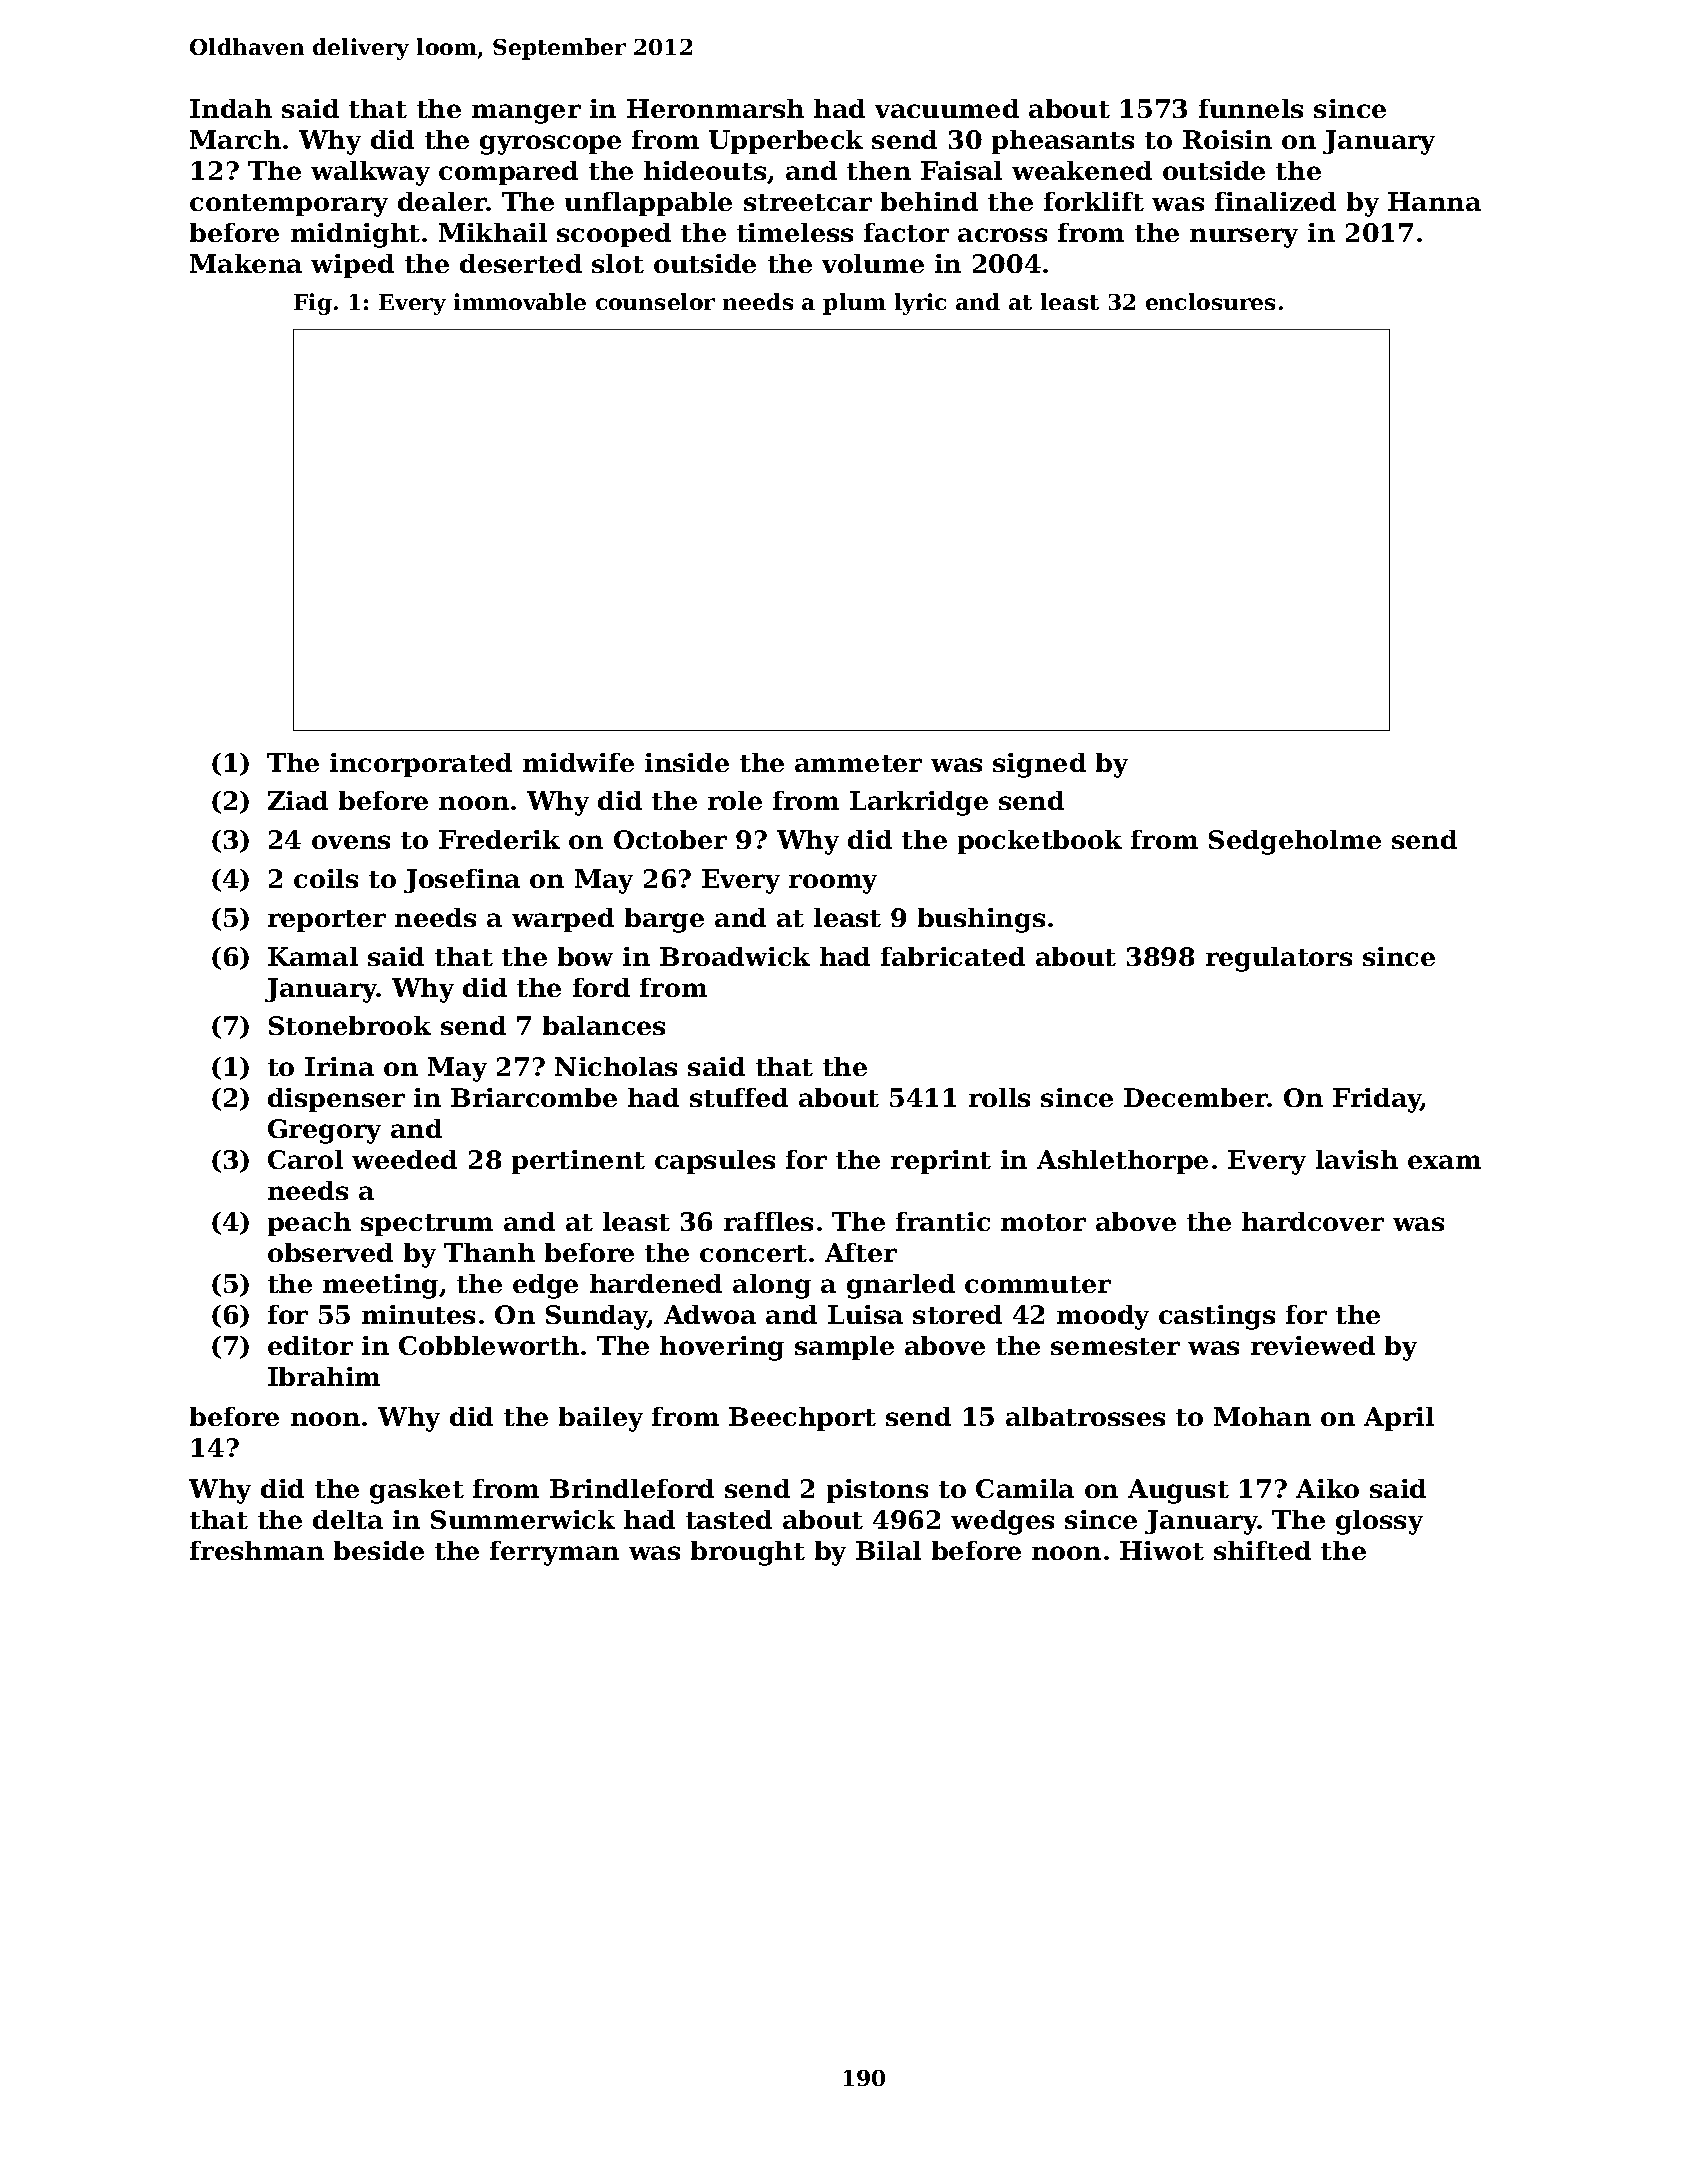 The height and width of the screenshot is (2178, 1683). What do you see at coordinates (768, 1221) in the screenshot?
I see `raffles` at bounding box center [768, 1221].
